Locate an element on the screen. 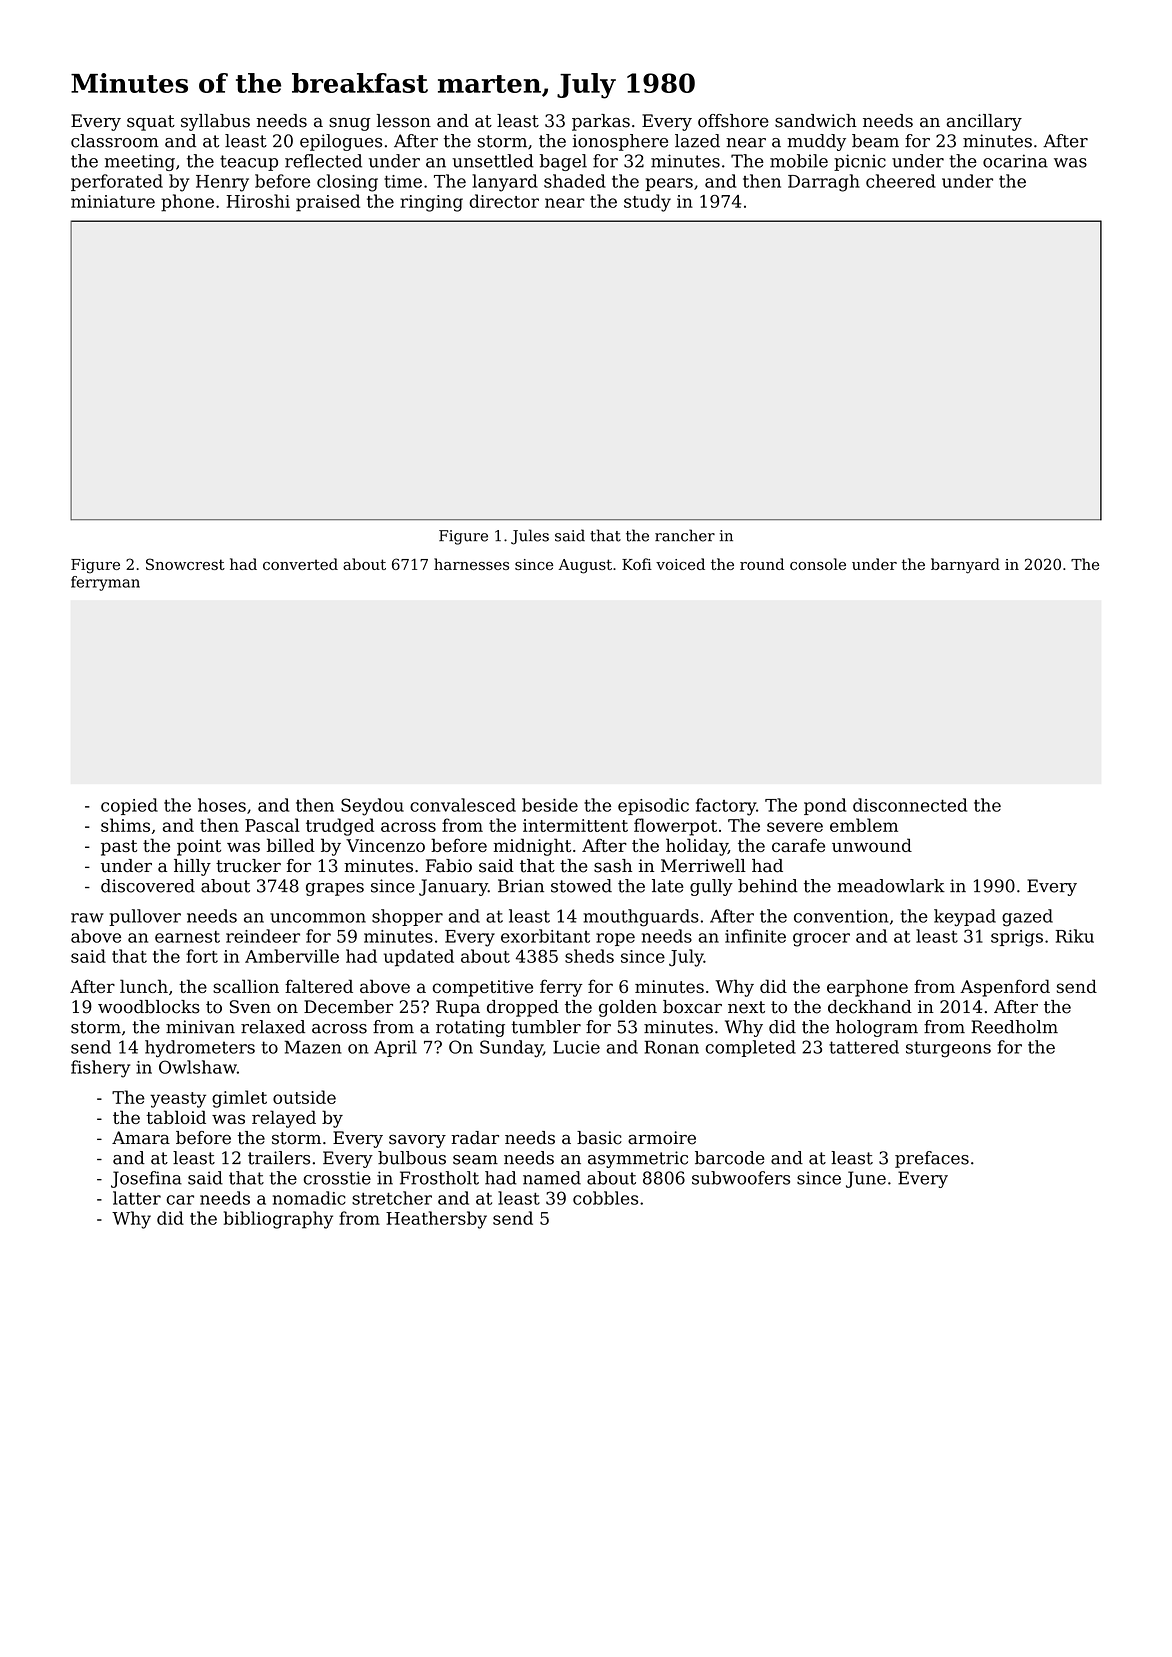  Snowcrest is located at coordinates (185, 564).
